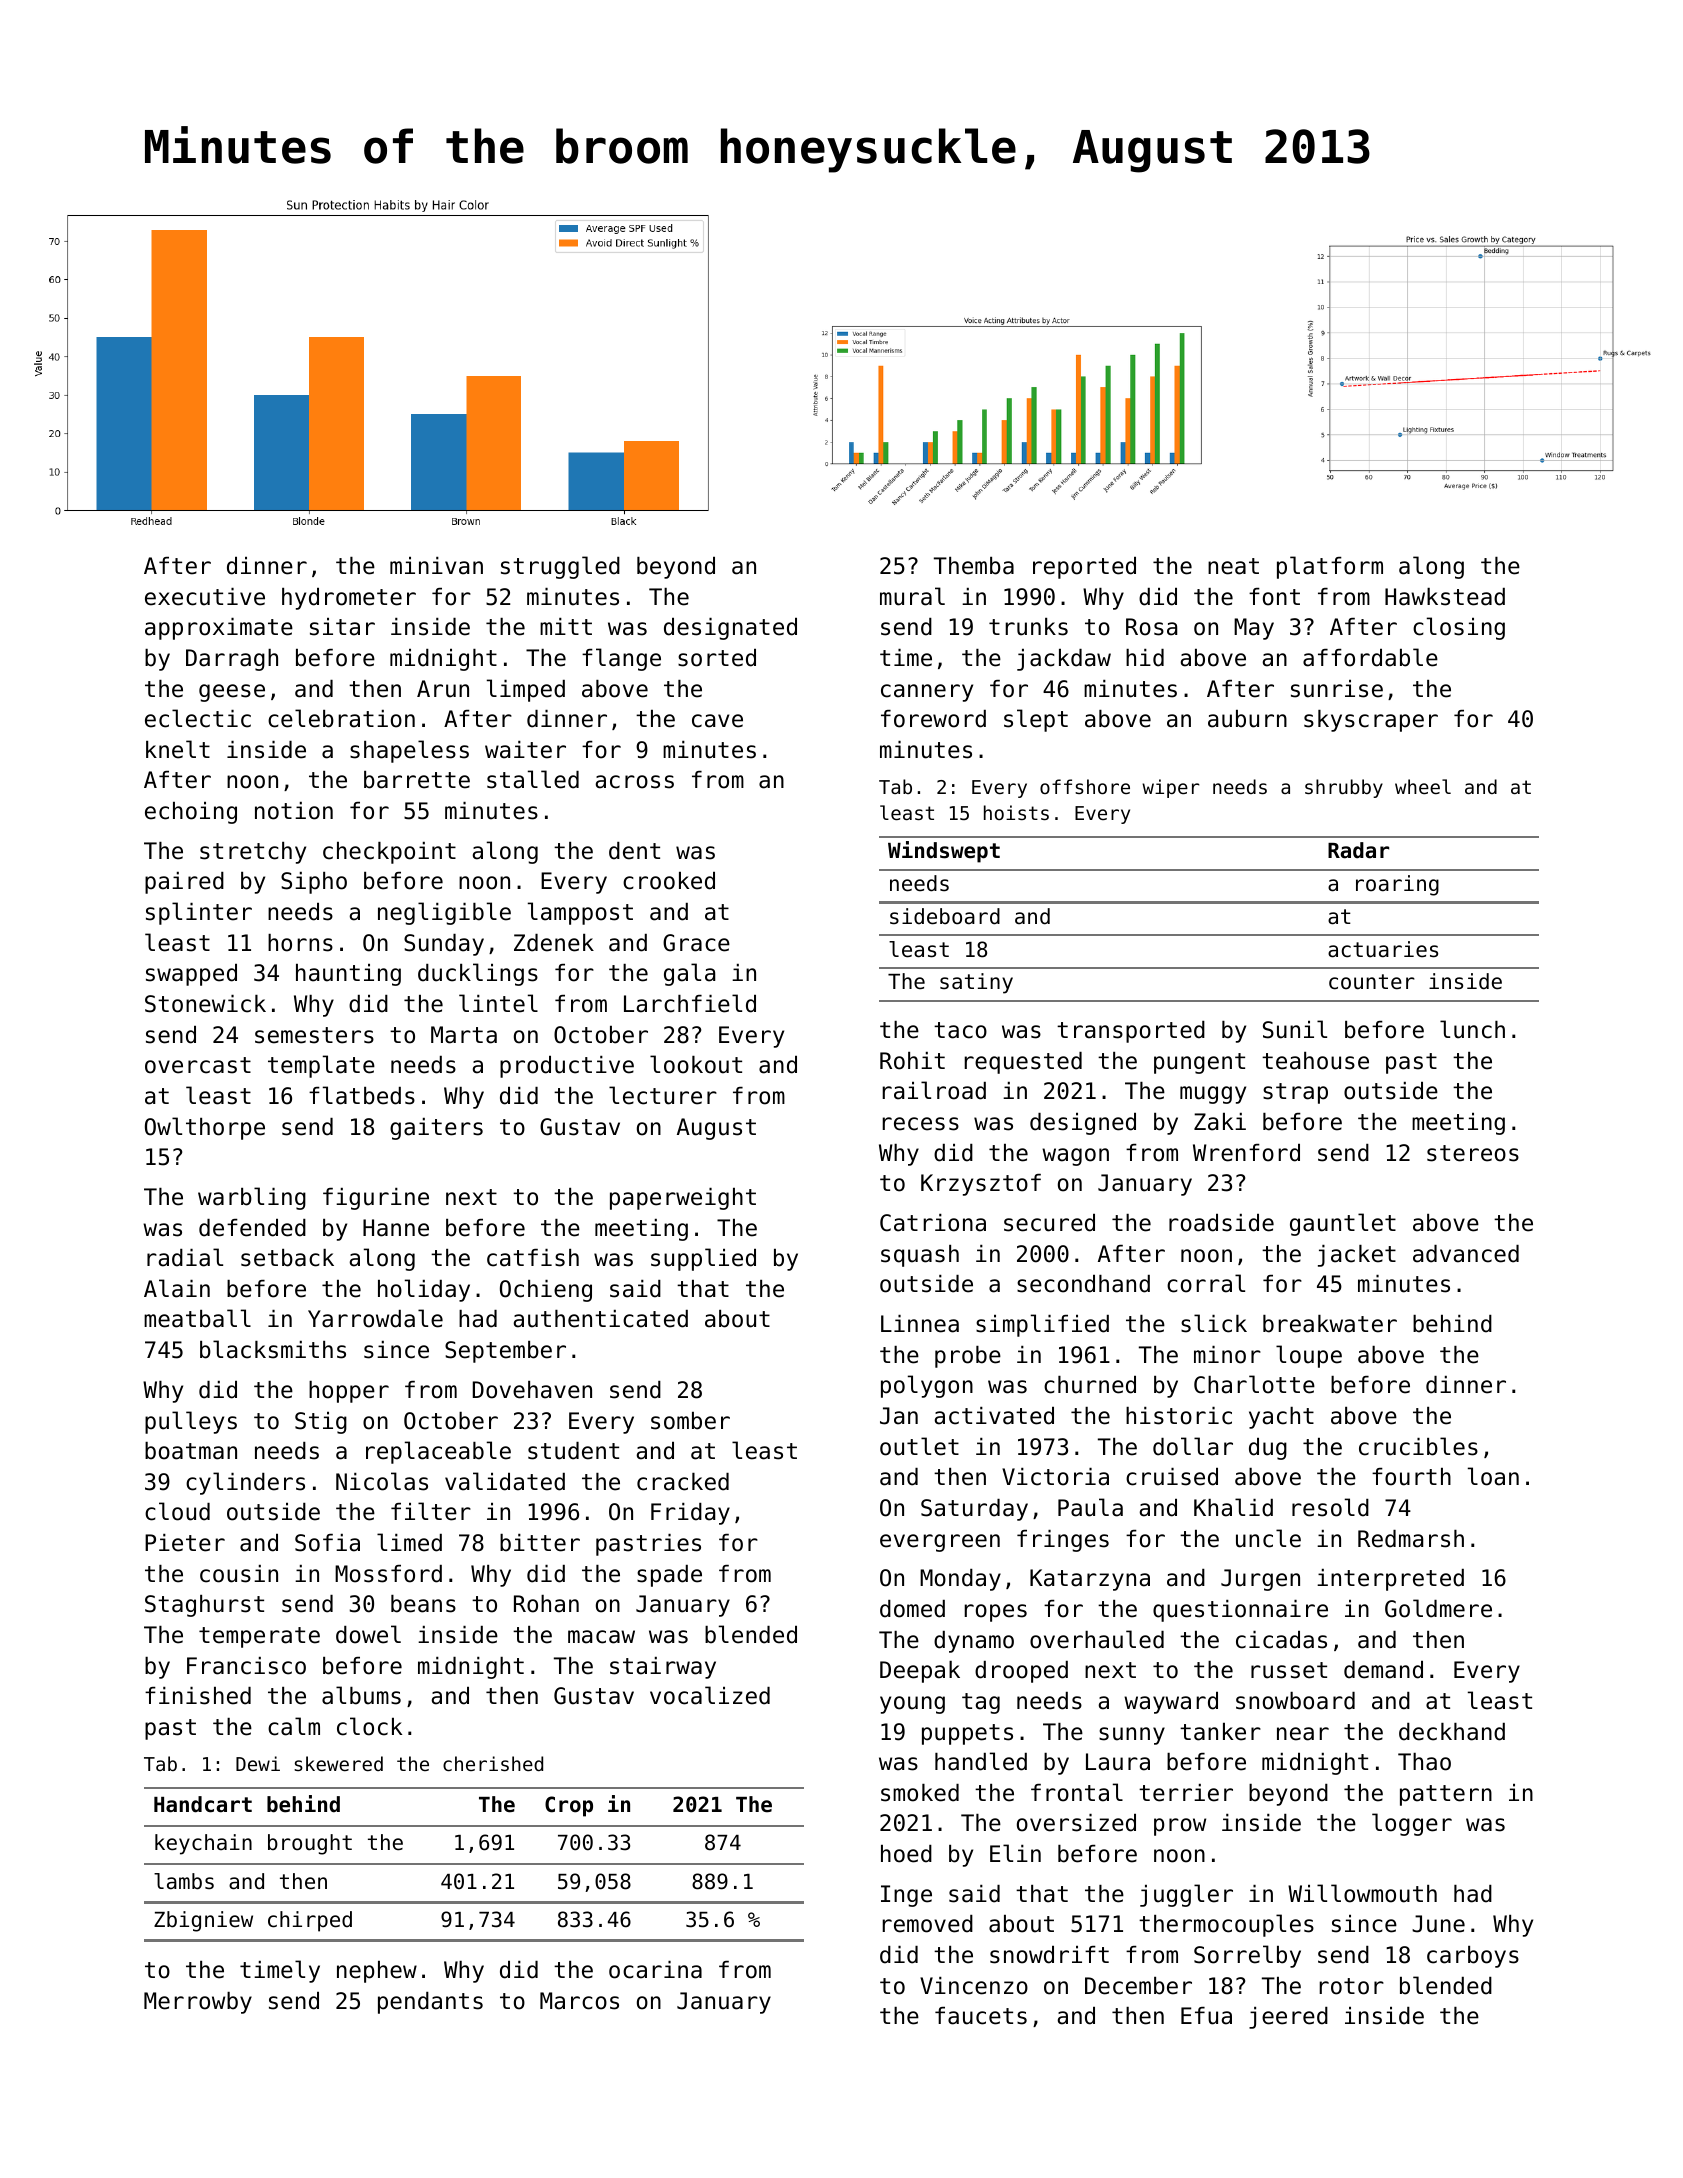 The image size is (1683, 2178). I want to click on Paula, so click(1090, 1507).
